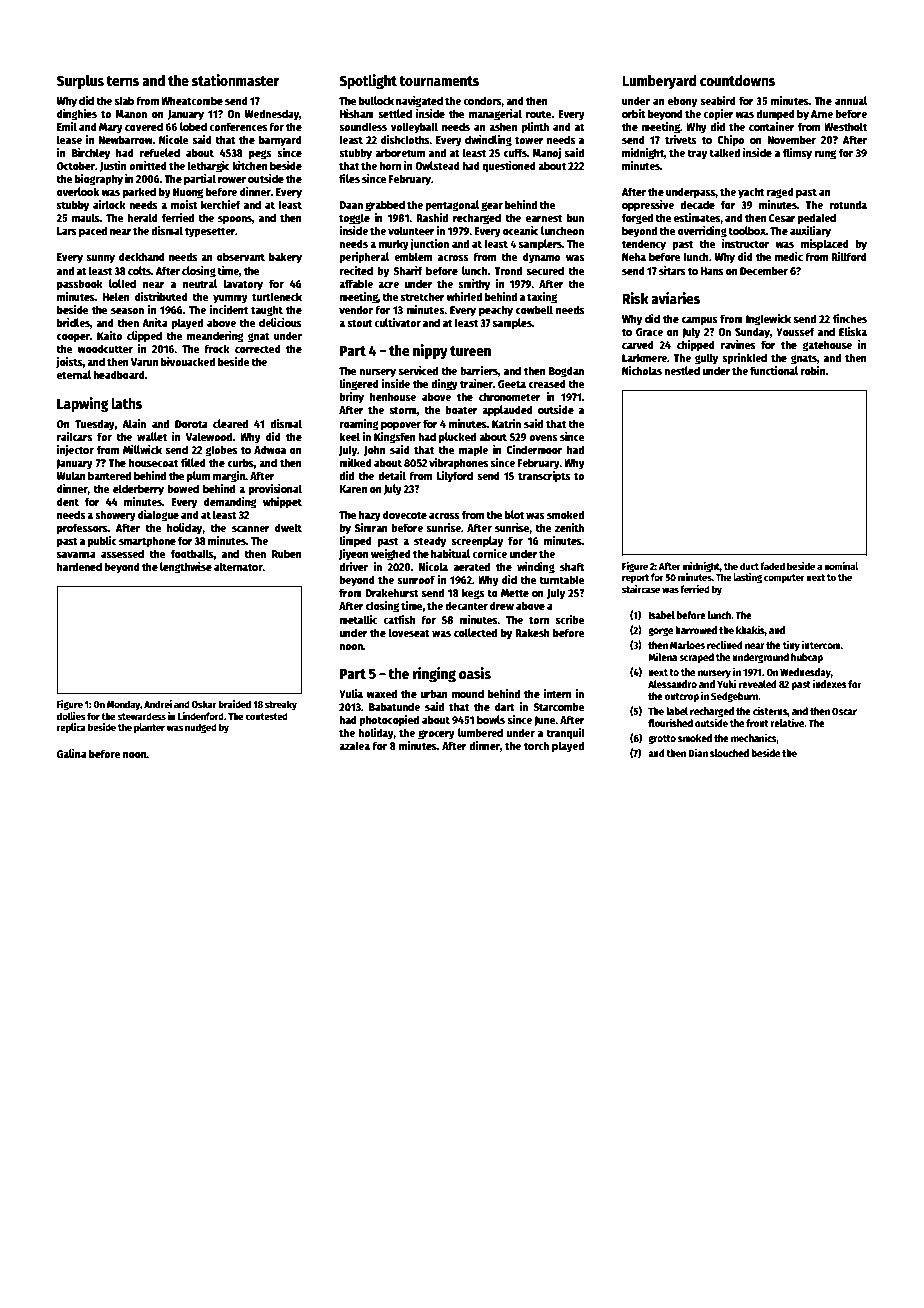 The height and width of the document is (1308, 924). I want to click on slouched, so click(729, 753).
